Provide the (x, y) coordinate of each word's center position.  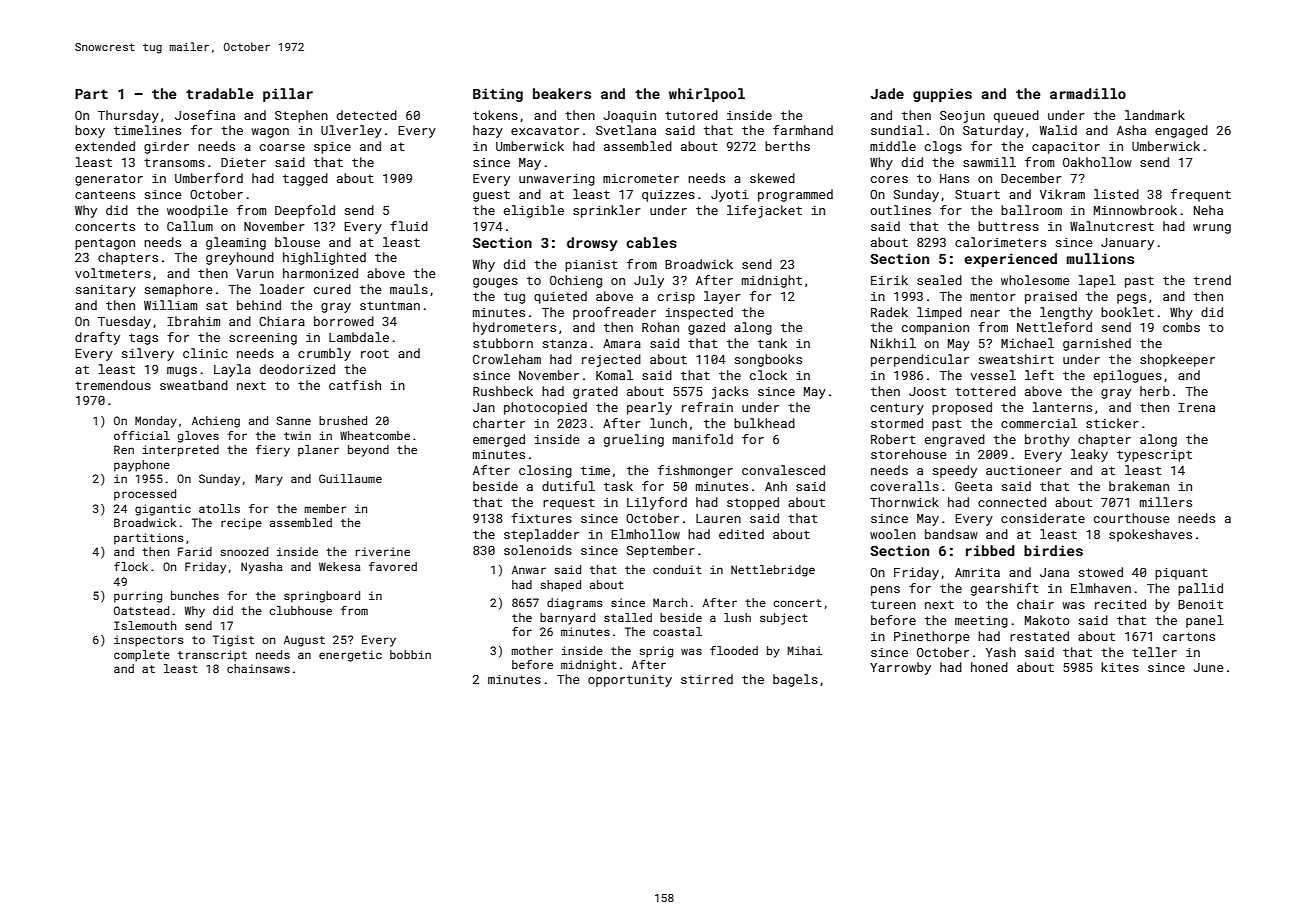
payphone (142, 466)
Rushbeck (503, 391)
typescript (1154, 456)
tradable (219, 93)
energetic (350, 656)
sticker (1112, 423)
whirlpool (707, 95)
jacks (730, 392)
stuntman (390, 305)
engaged (1181, 131)
